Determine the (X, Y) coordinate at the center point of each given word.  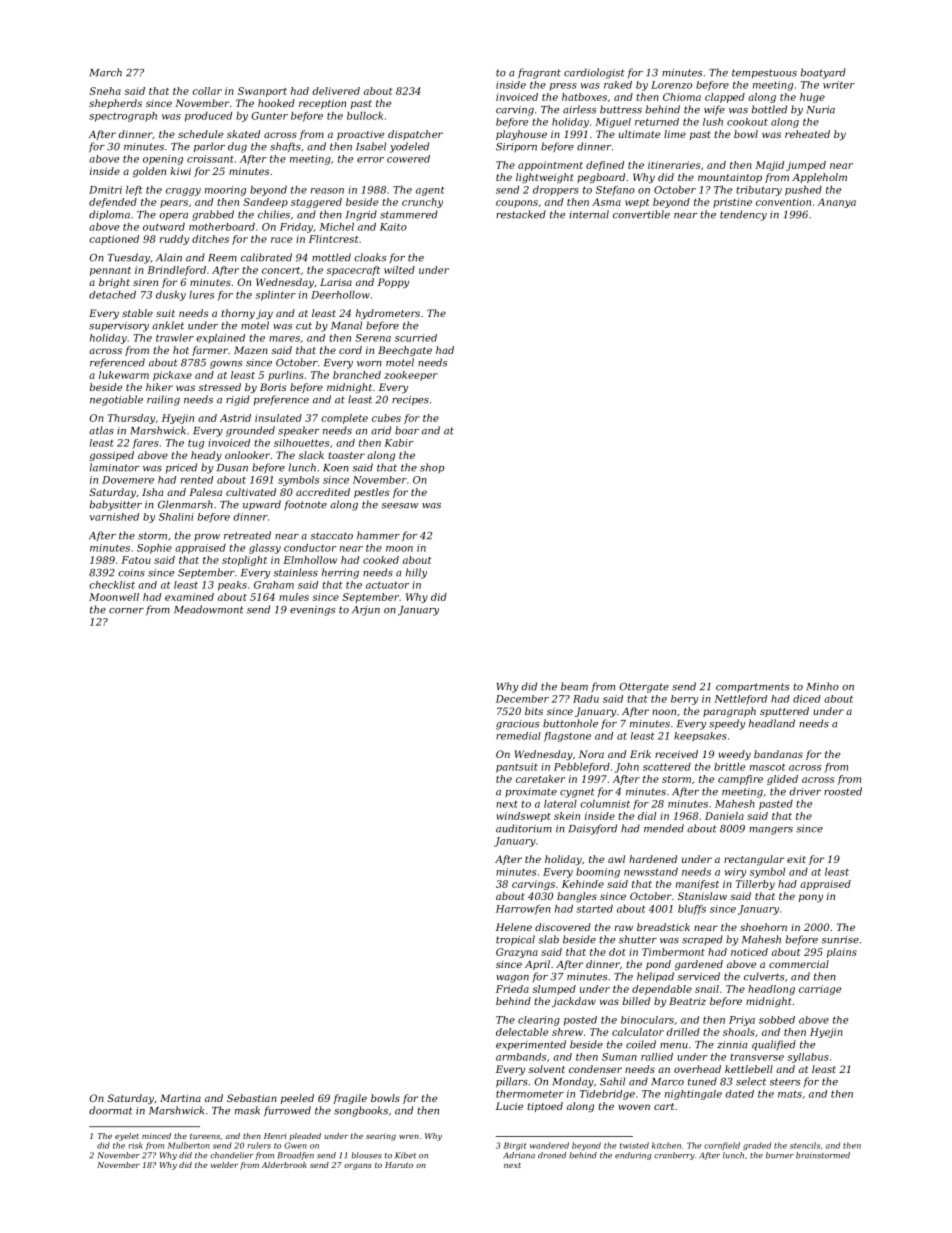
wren (409, 1137)
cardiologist (594, 73)
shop (432, 468)
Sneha (105, 91)
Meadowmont (209, 609)
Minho (823, 686)
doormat (111, 1110)
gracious (517, 725)
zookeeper (411, 376)
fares (145, 444)
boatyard (823, 73)
